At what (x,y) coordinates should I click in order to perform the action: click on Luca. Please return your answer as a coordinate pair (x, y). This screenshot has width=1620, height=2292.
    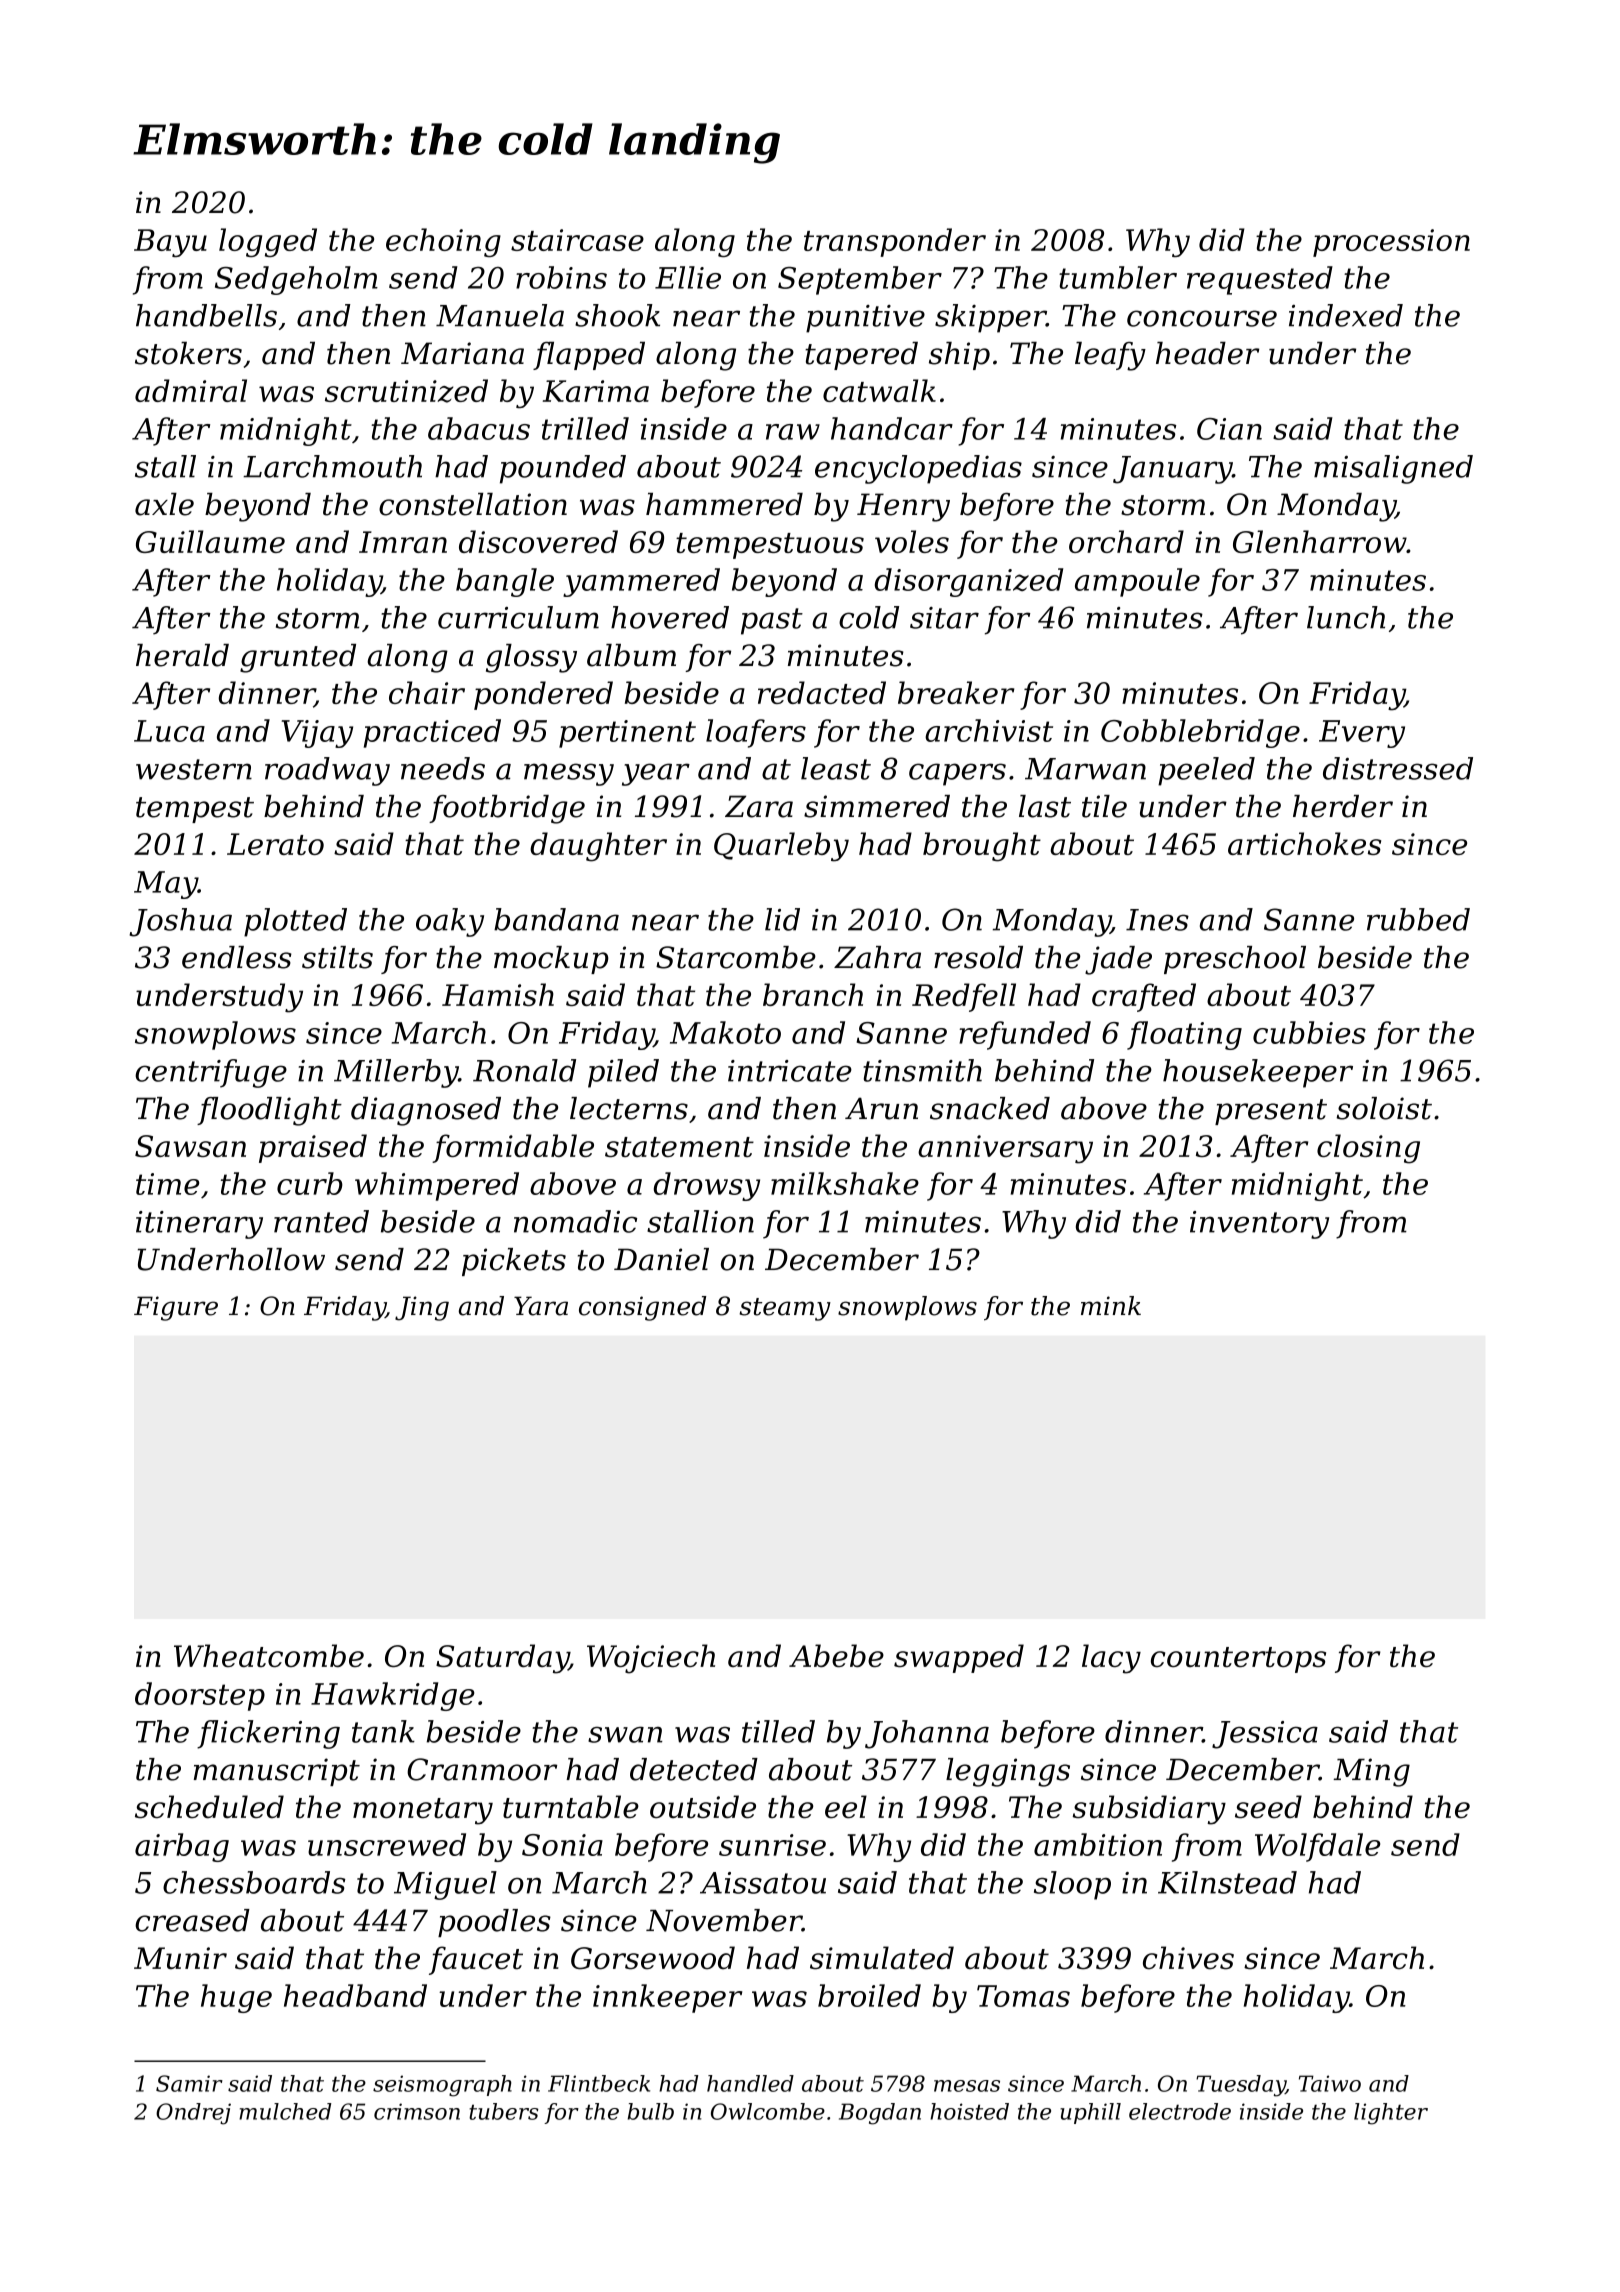
    Looking at the image, I should click on (169, 731).
